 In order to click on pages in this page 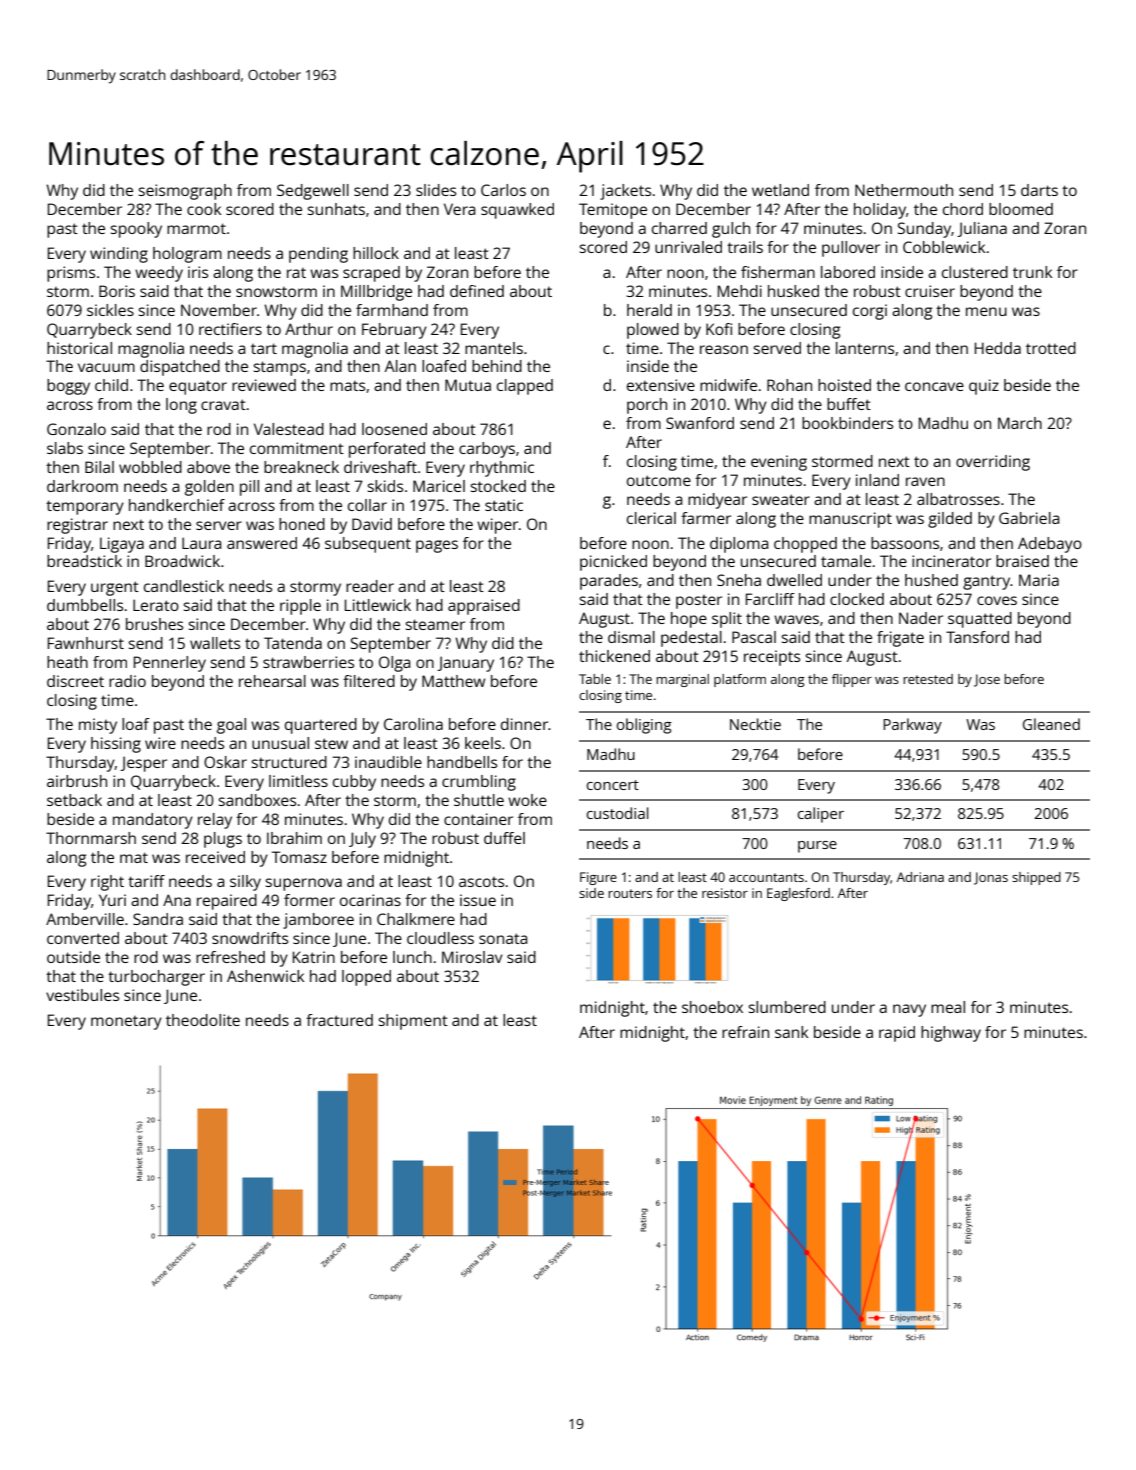, I will do `click(437, 546)`.
